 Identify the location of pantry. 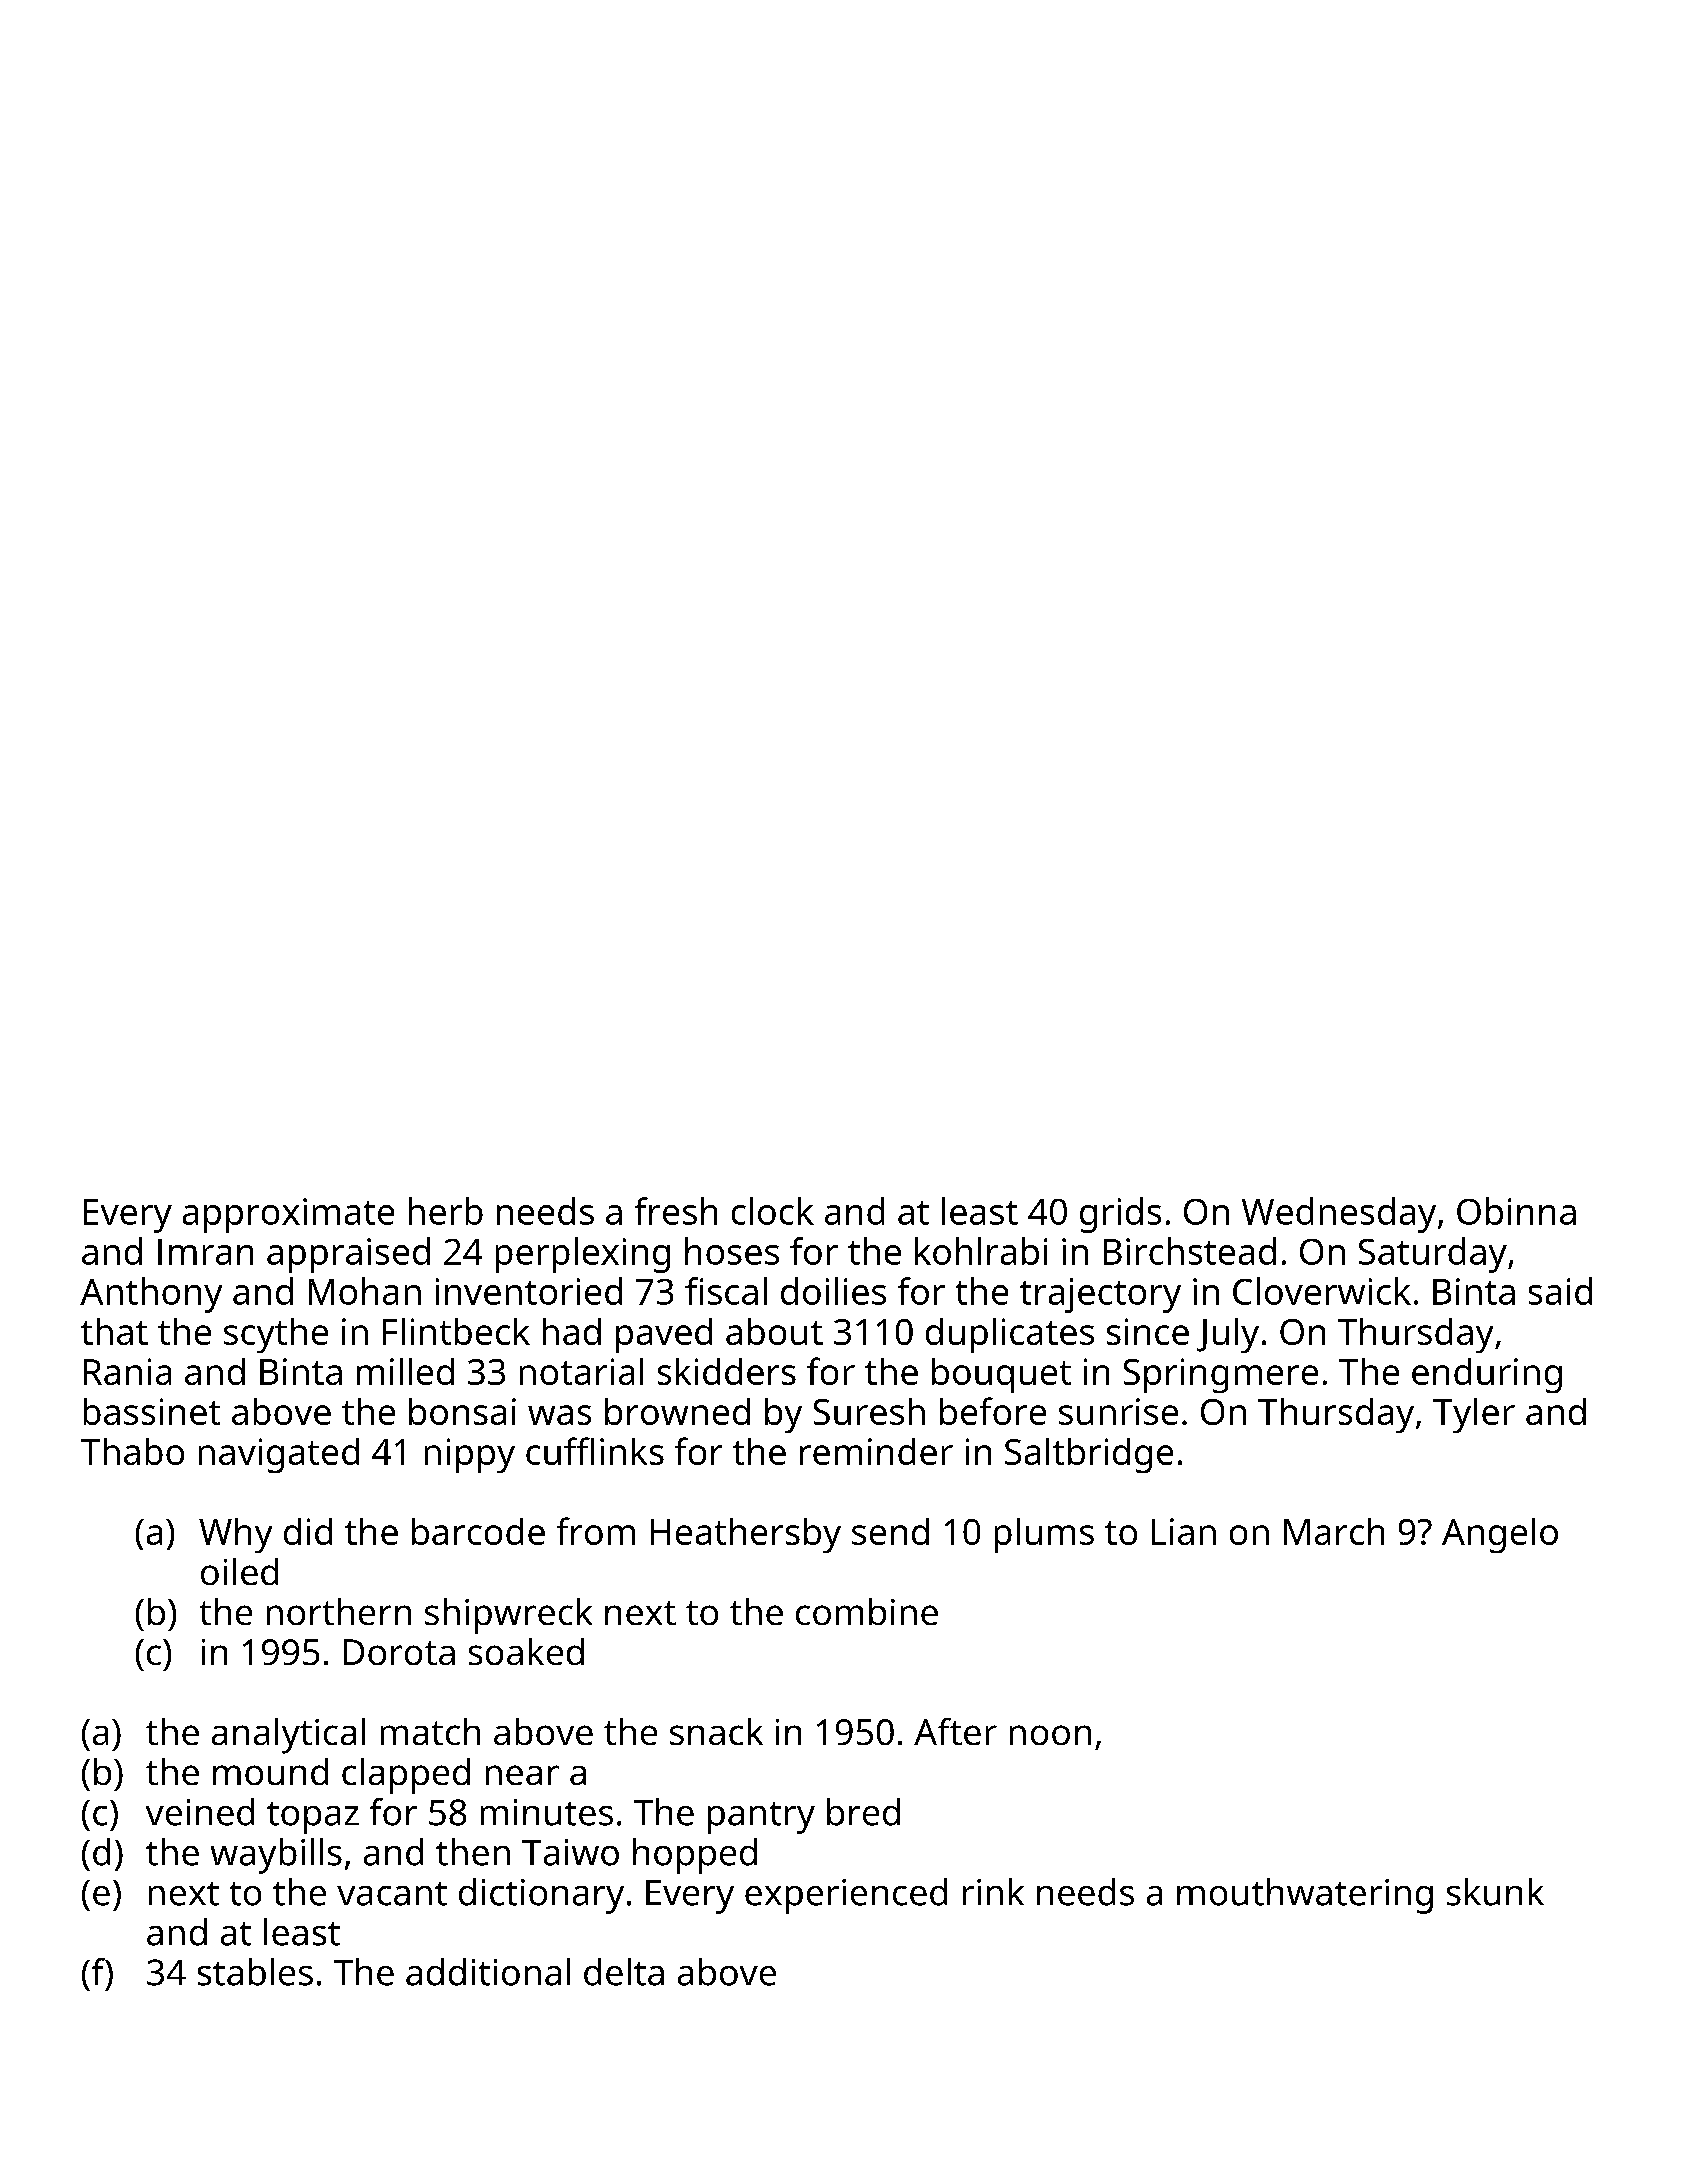
(761, 1818).
